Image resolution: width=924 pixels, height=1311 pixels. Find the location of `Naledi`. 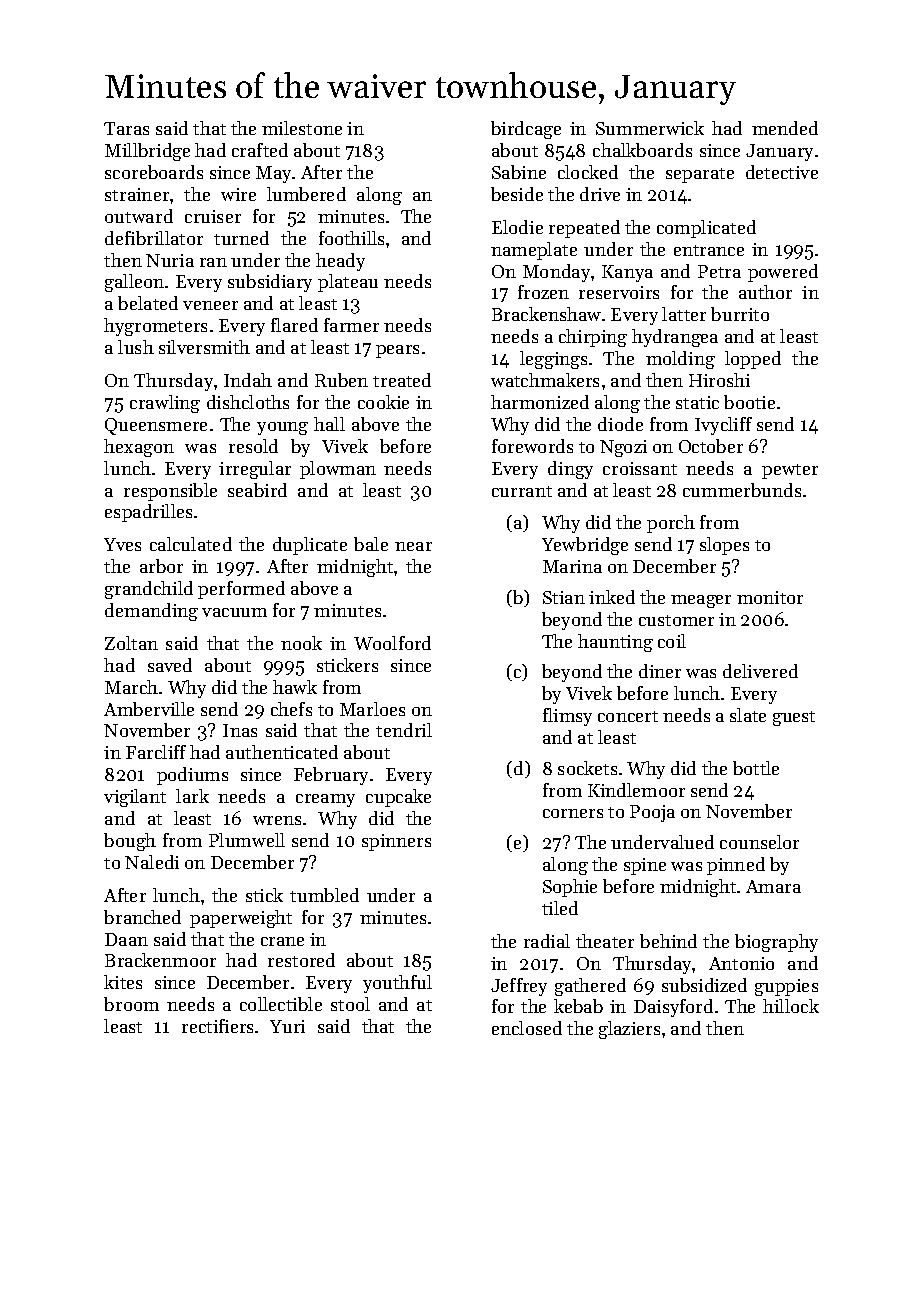

Naledi is located at coordinates (152, 862).
